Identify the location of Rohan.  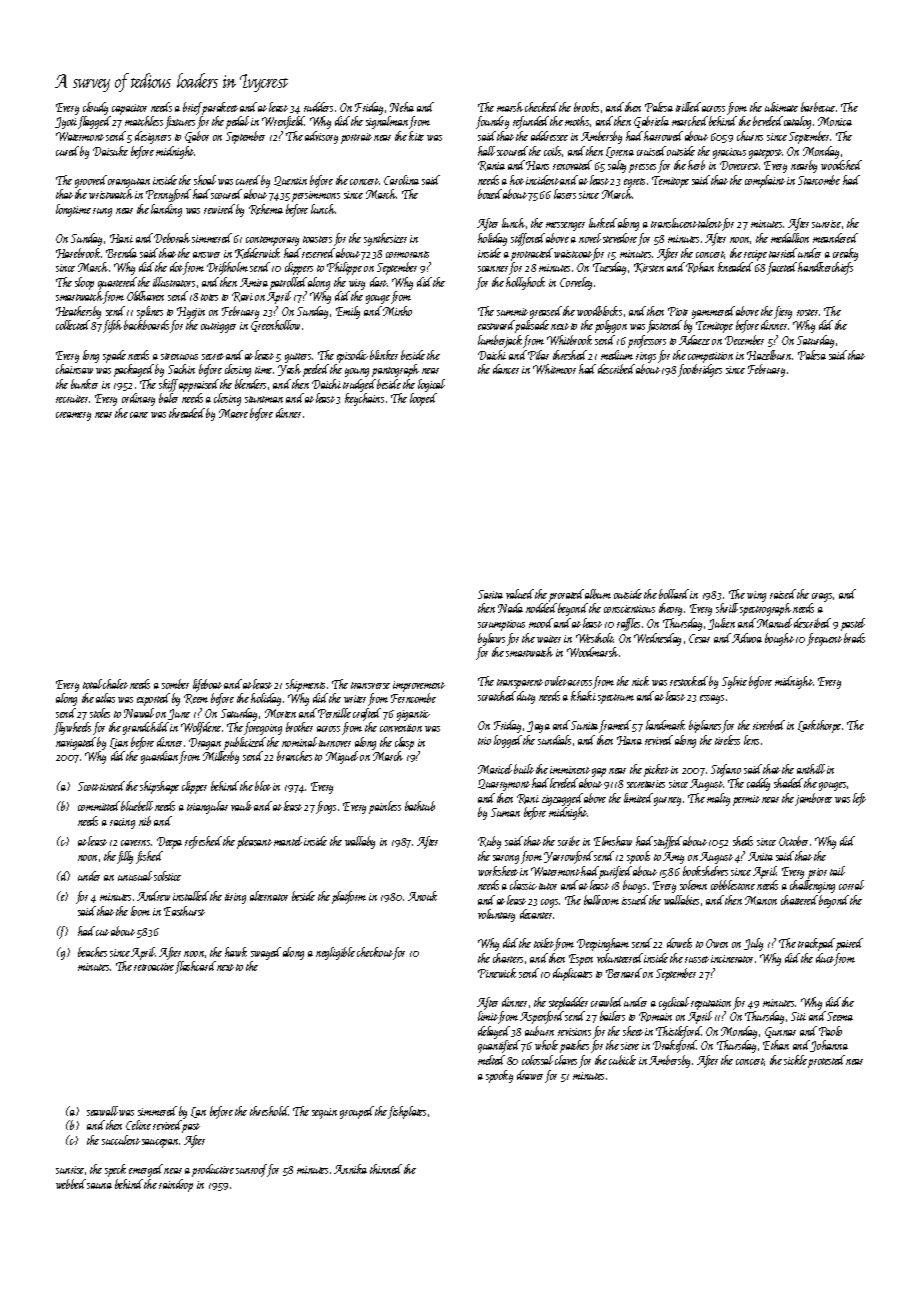
(700, 267).
